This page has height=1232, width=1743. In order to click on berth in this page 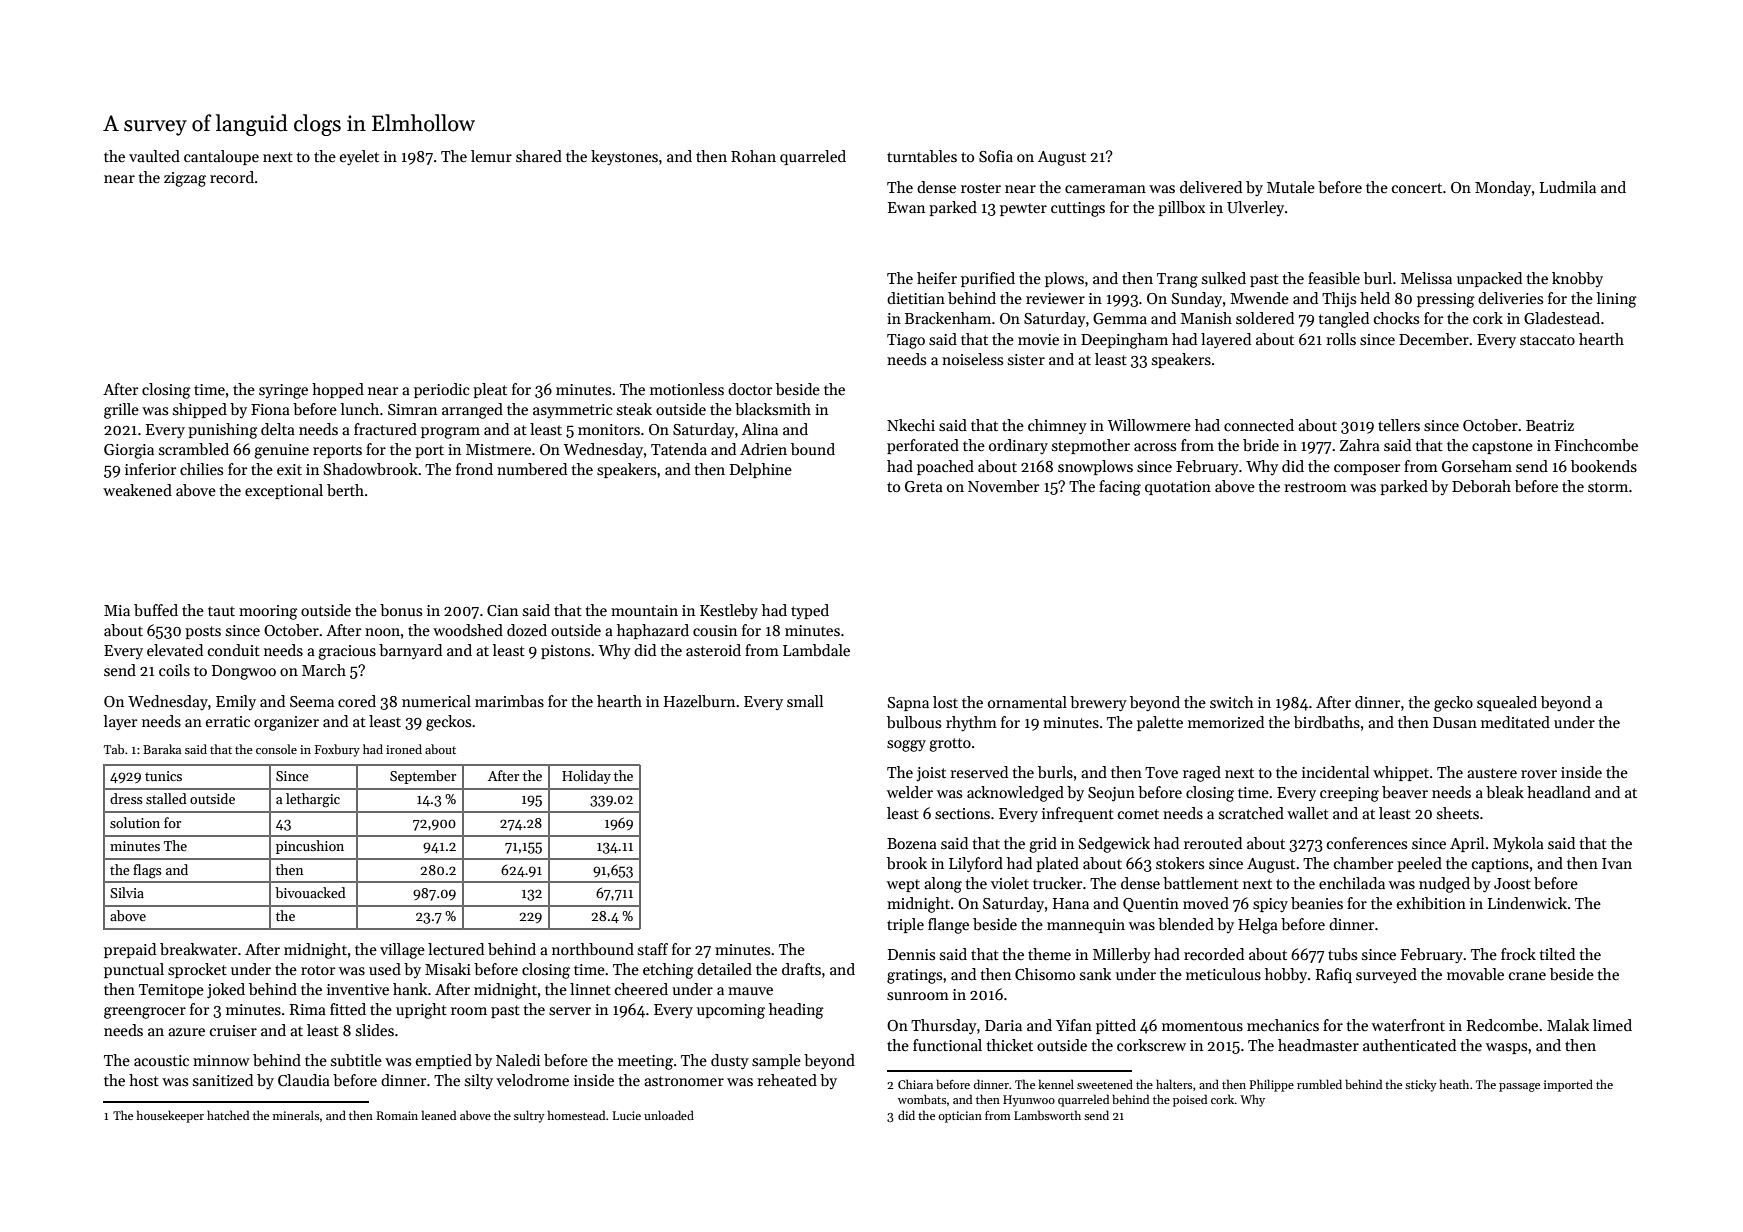, I will do `click(345, 490)`.
